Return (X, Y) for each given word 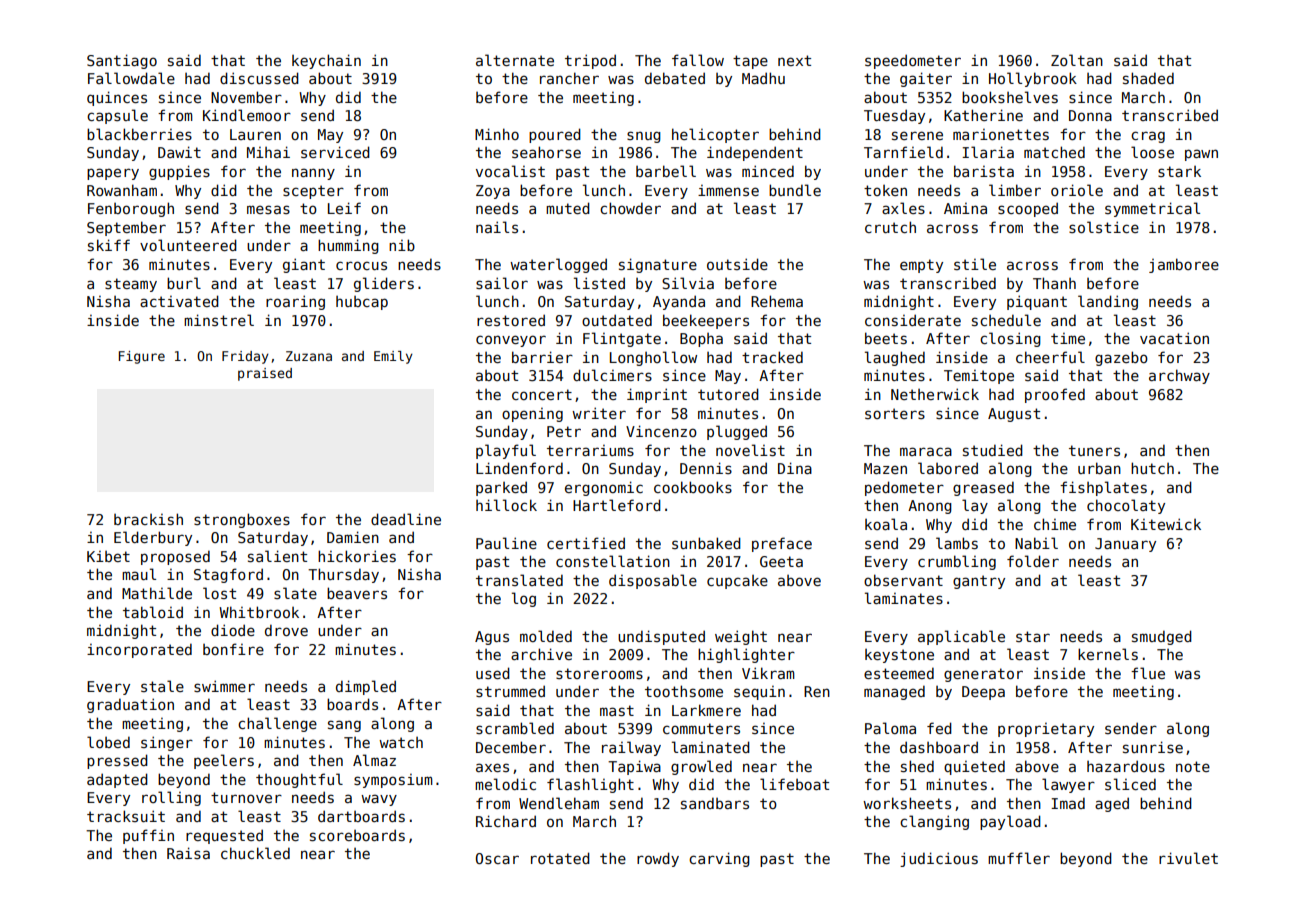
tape (750, 62)
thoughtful (299, 780)
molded (546, 636)
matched (1054, 152)
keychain (326, 61)
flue (1148, 673)
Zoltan (1077, 60)
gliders (384, 284)
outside (737, 264)
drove (286, 630)
